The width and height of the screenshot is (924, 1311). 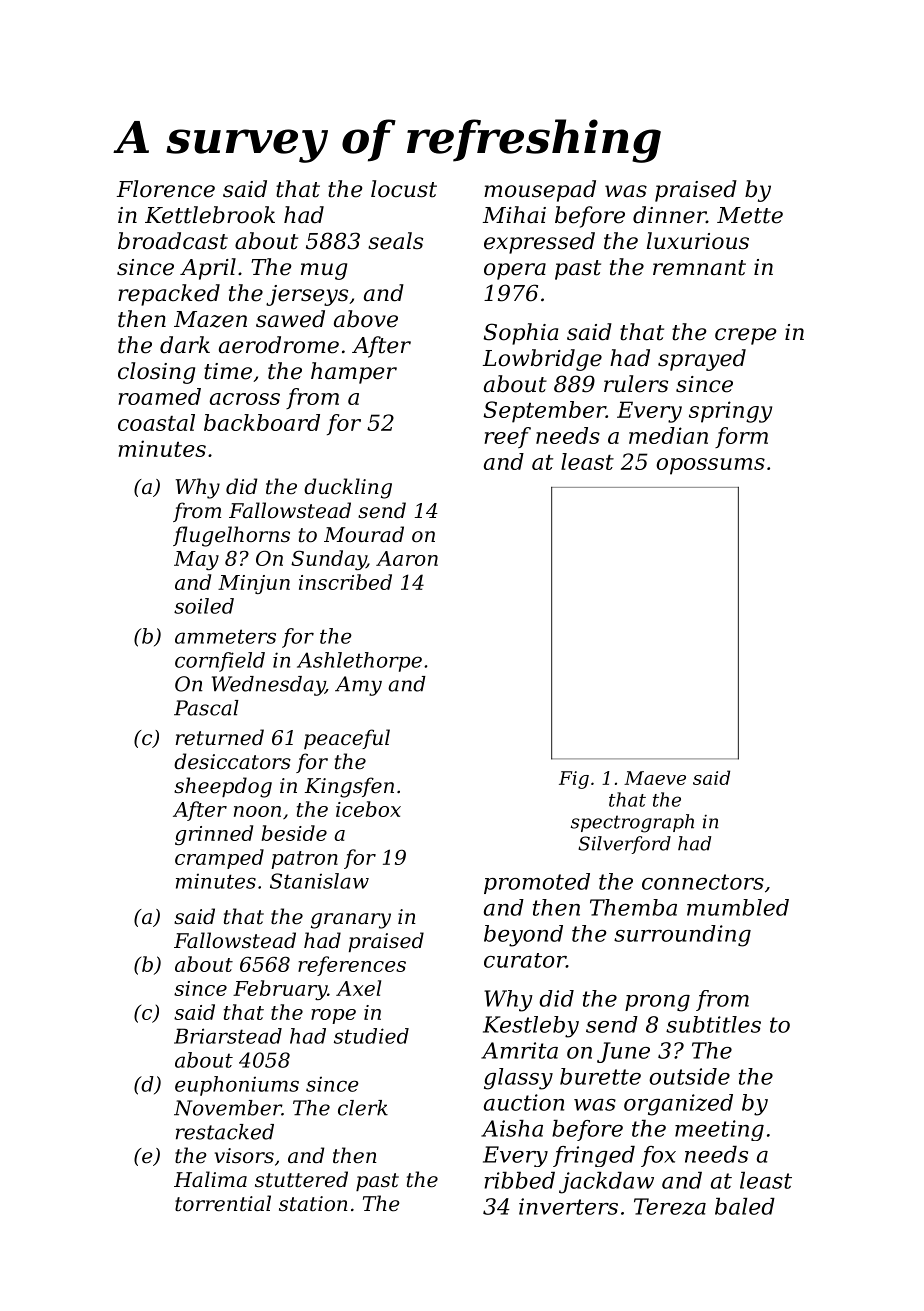 What do you see at coordinates (537, 883) in the screenshot?
I see `promoted` at bounding box center [537, 883].
